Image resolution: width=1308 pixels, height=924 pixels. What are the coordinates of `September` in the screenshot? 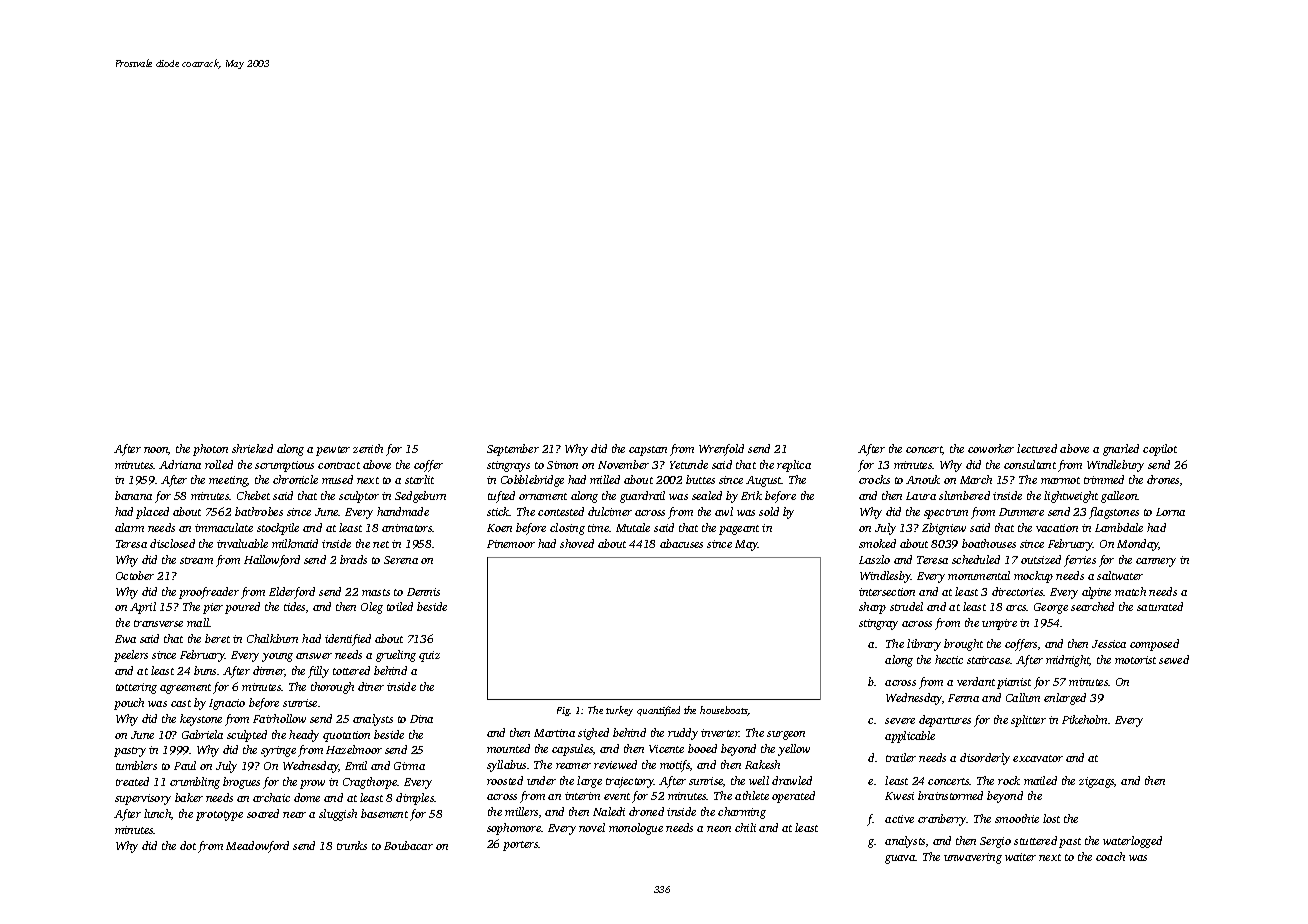 It's located at (513, 450).
